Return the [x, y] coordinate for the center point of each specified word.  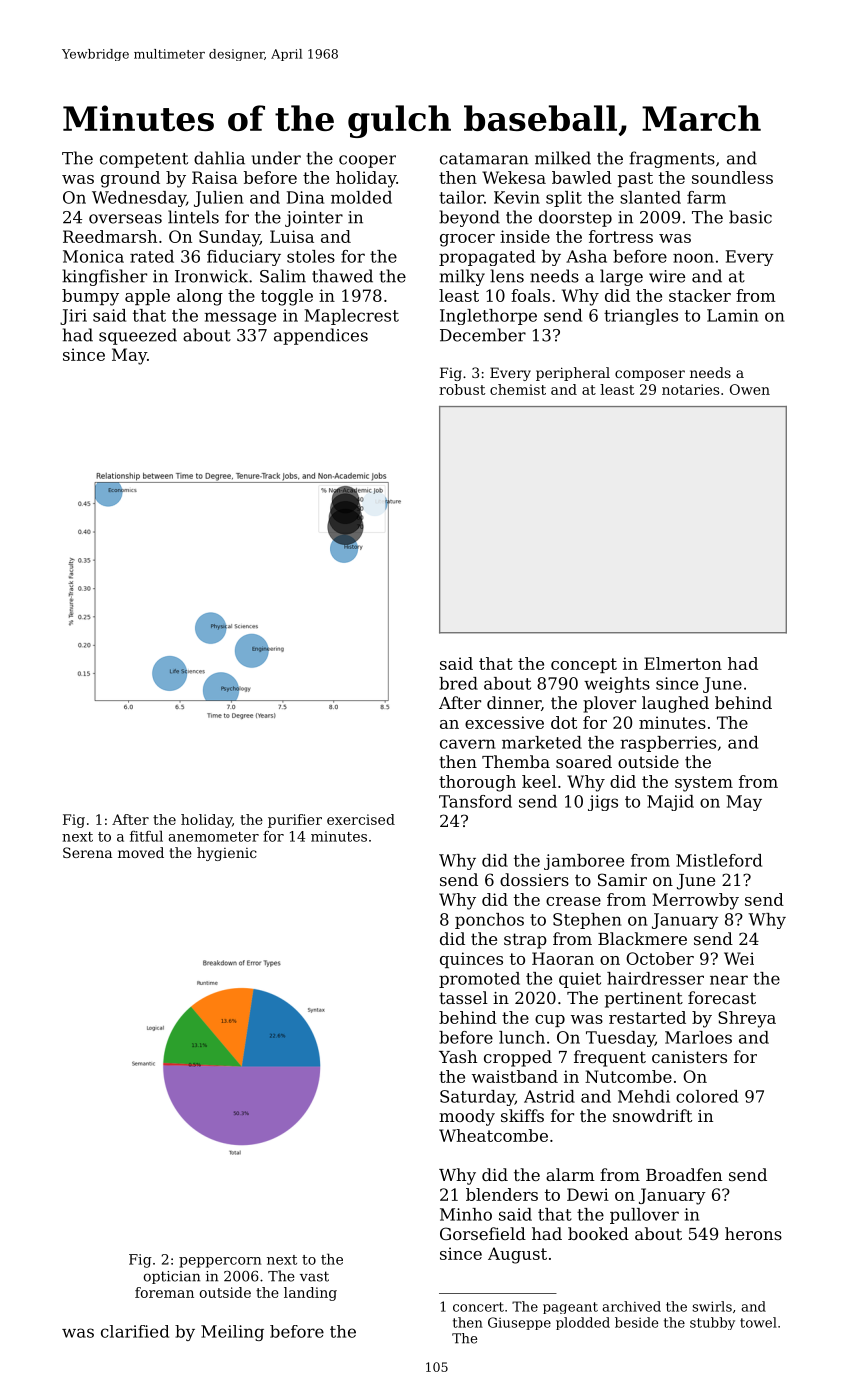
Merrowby [696, 901]
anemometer [214, 837]
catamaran [484, 159]
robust [462, 389]
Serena [87, 852]
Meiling [232, 1333]
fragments [672, 159]
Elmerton [683, 663]
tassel [463, 997]
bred [458, 683]
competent [144, 160]
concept [584, 665]
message [240, 318]
